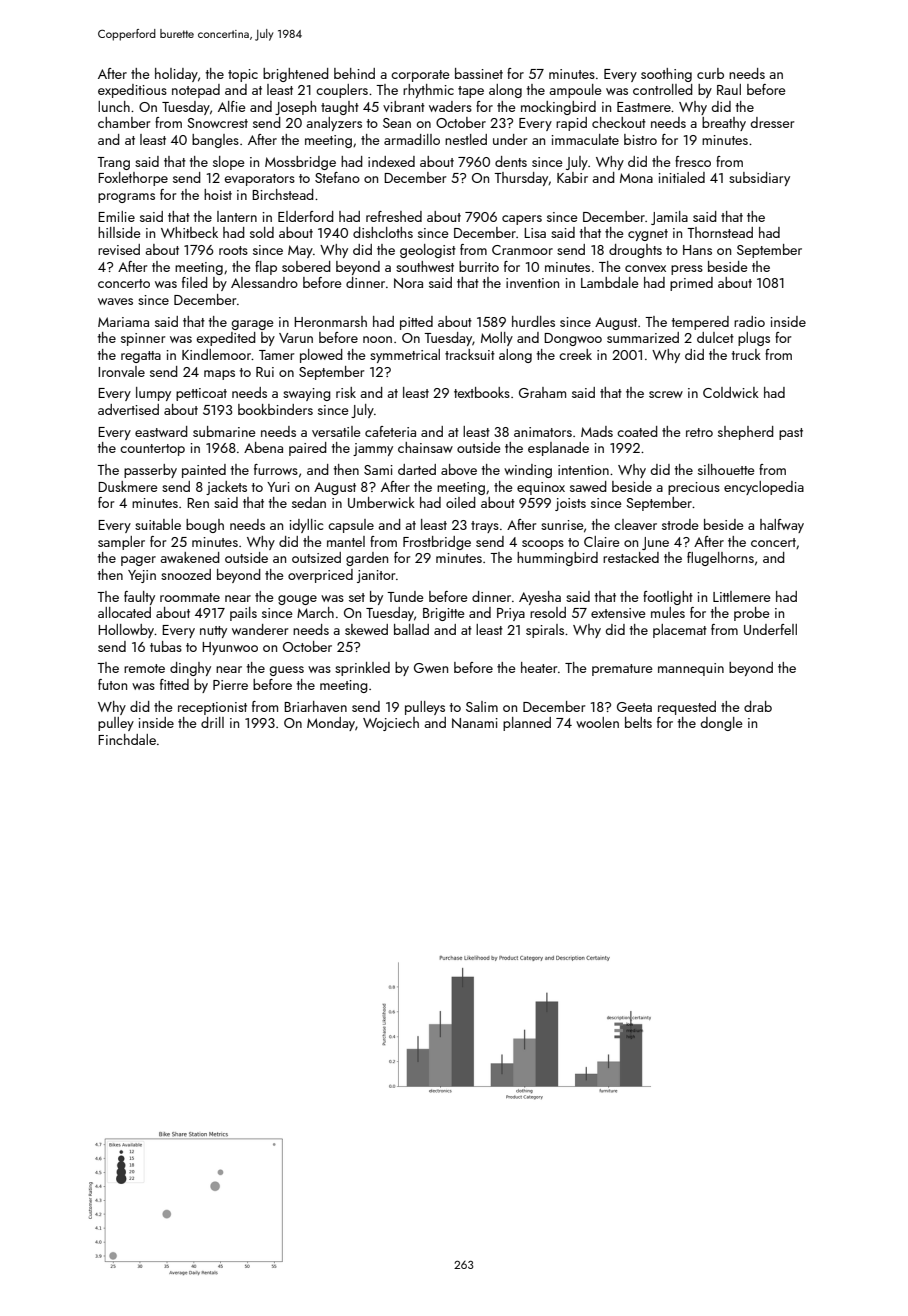  Describe the element at coordinates (144, 668) in the screenshot. I see `remote` at that location.
